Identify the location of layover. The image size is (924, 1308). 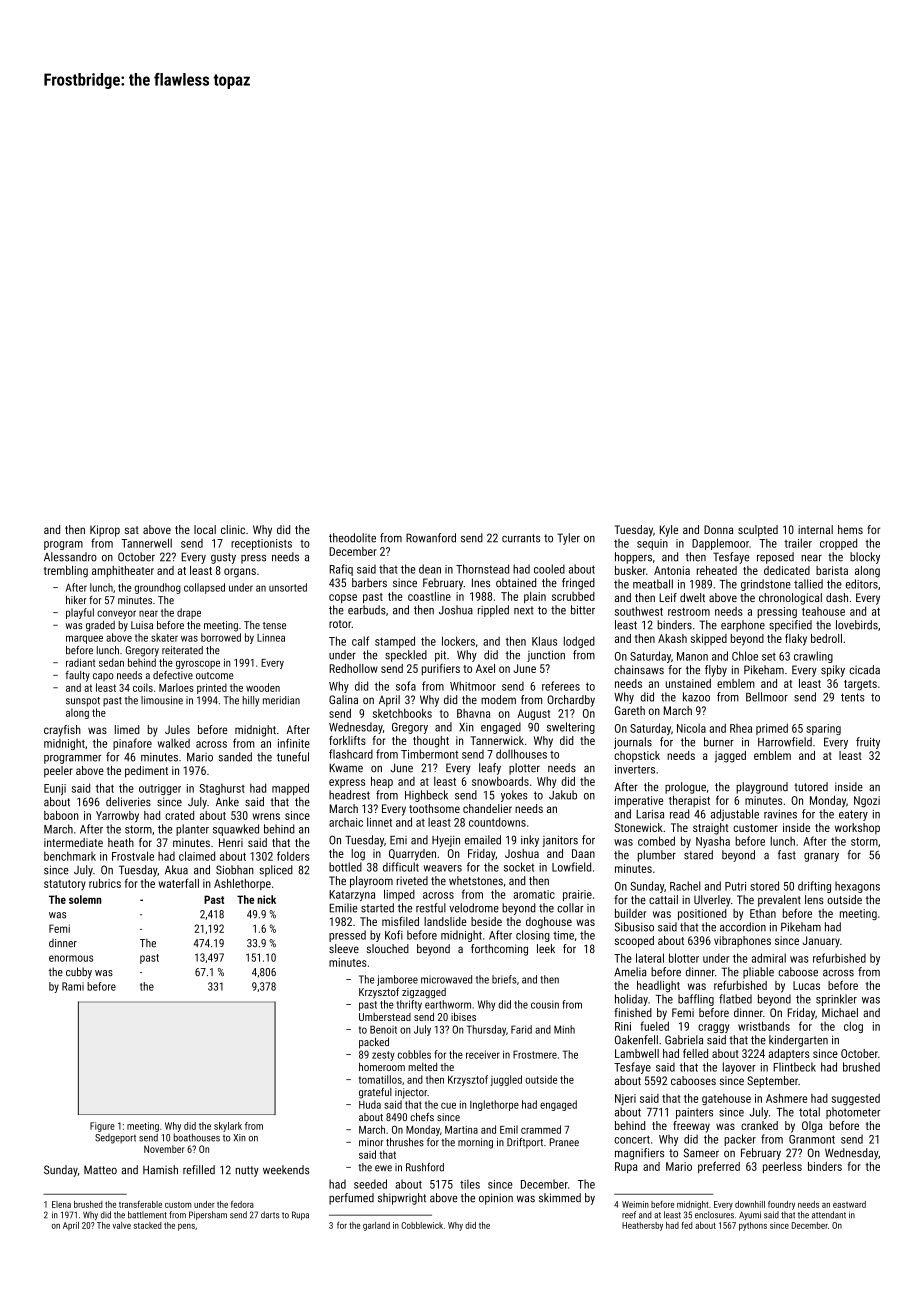
(739, 1068).
